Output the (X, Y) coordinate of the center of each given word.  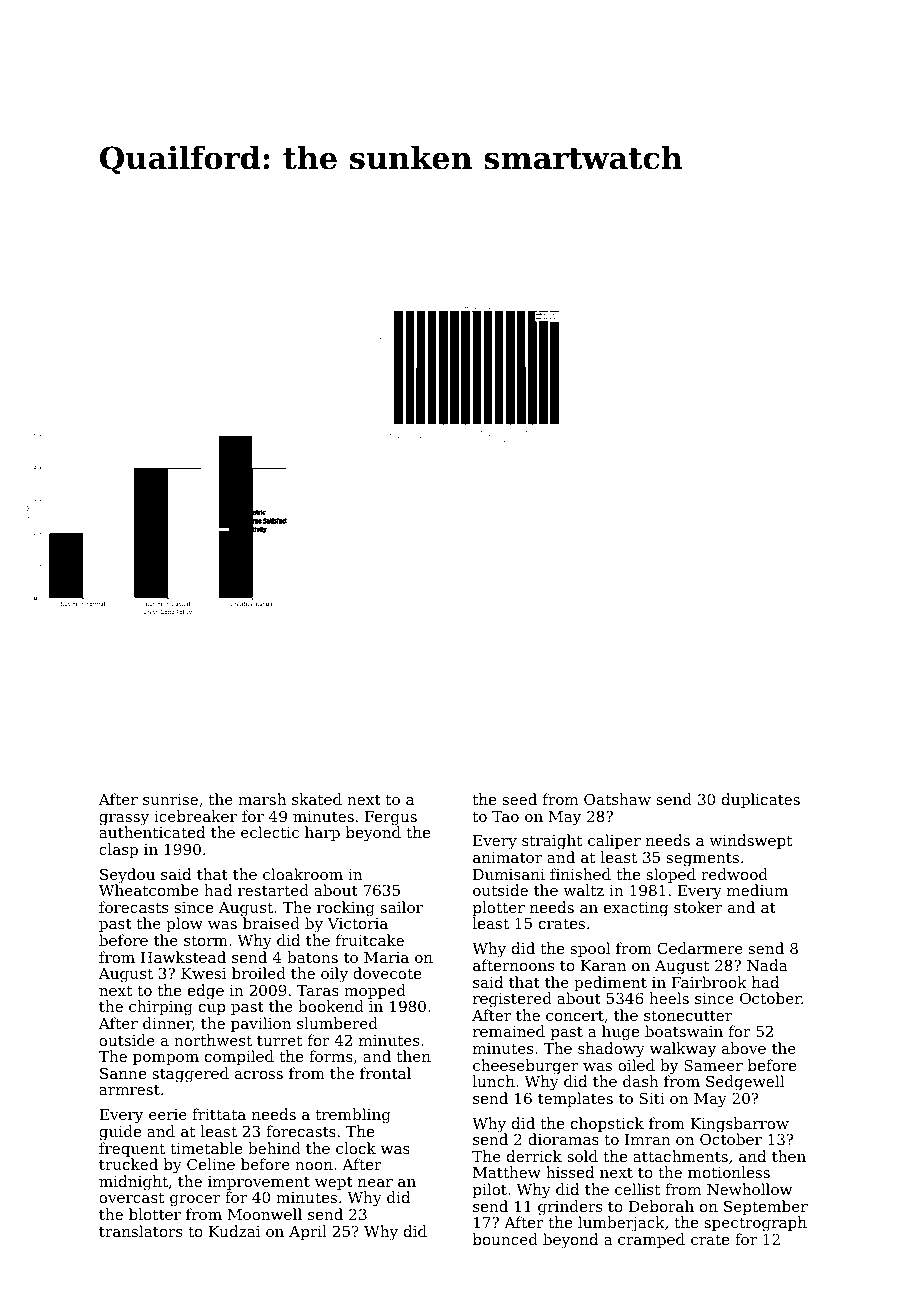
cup (212, 1009)
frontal (385, 1073)
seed (520, 799)
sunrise (170, 799)
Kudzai (234, 1231)
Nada (767, 965)
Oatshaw (617, 799)
